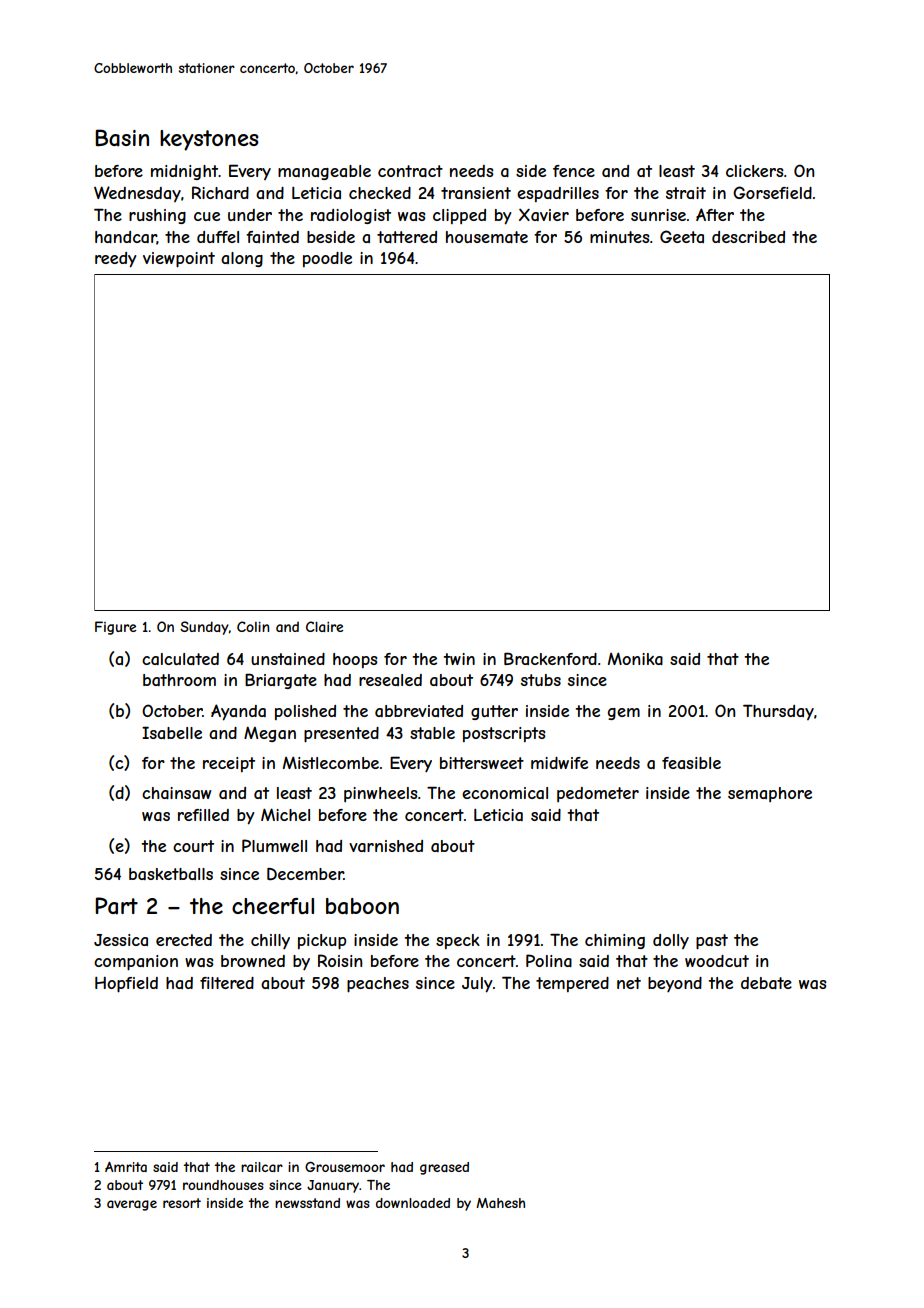 The height and width of the screenshot is (1308, 924). I want to click on viewpoint, so click(179, 260).
